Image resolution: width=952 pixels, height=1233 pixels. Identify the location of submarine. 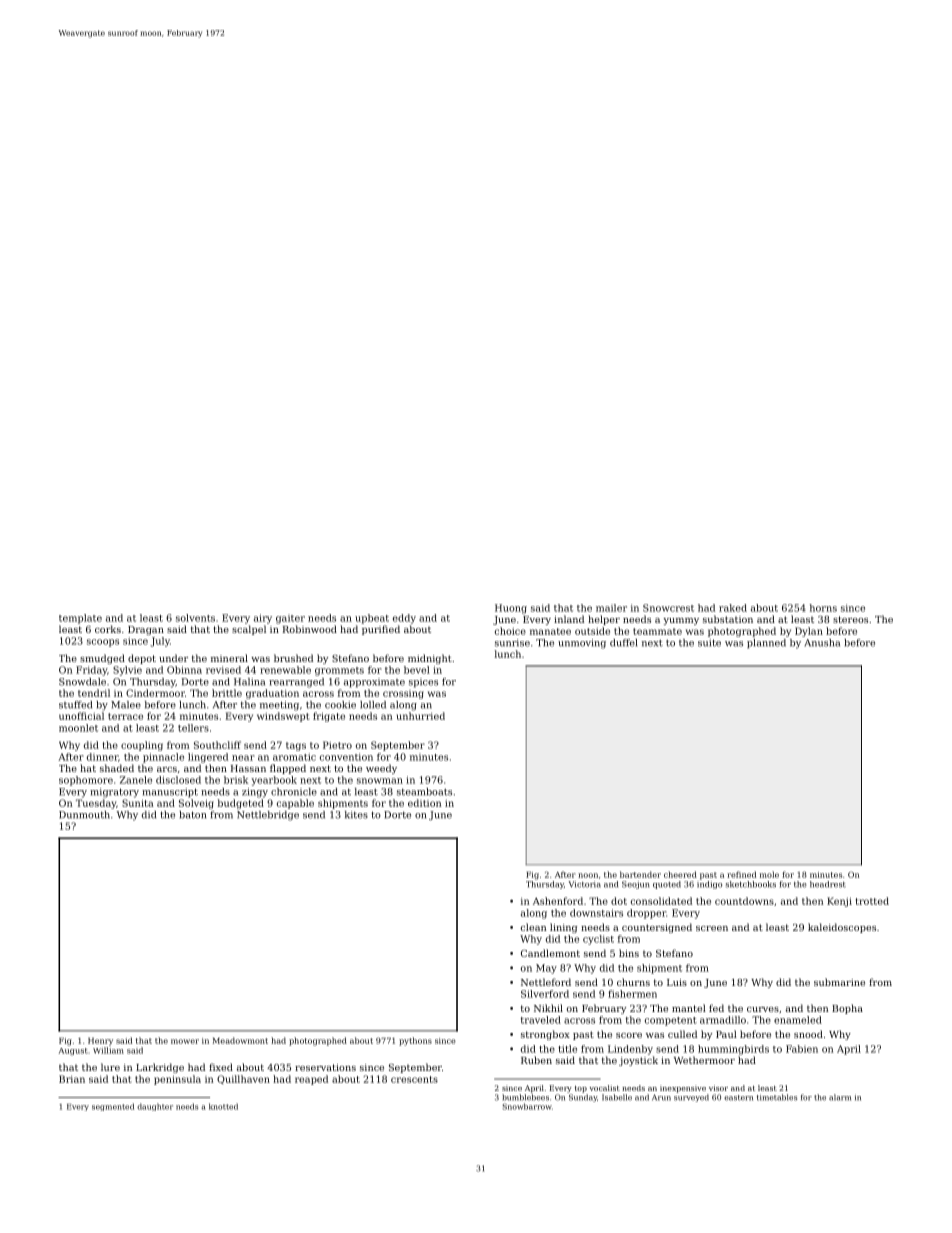
(839, 982).
